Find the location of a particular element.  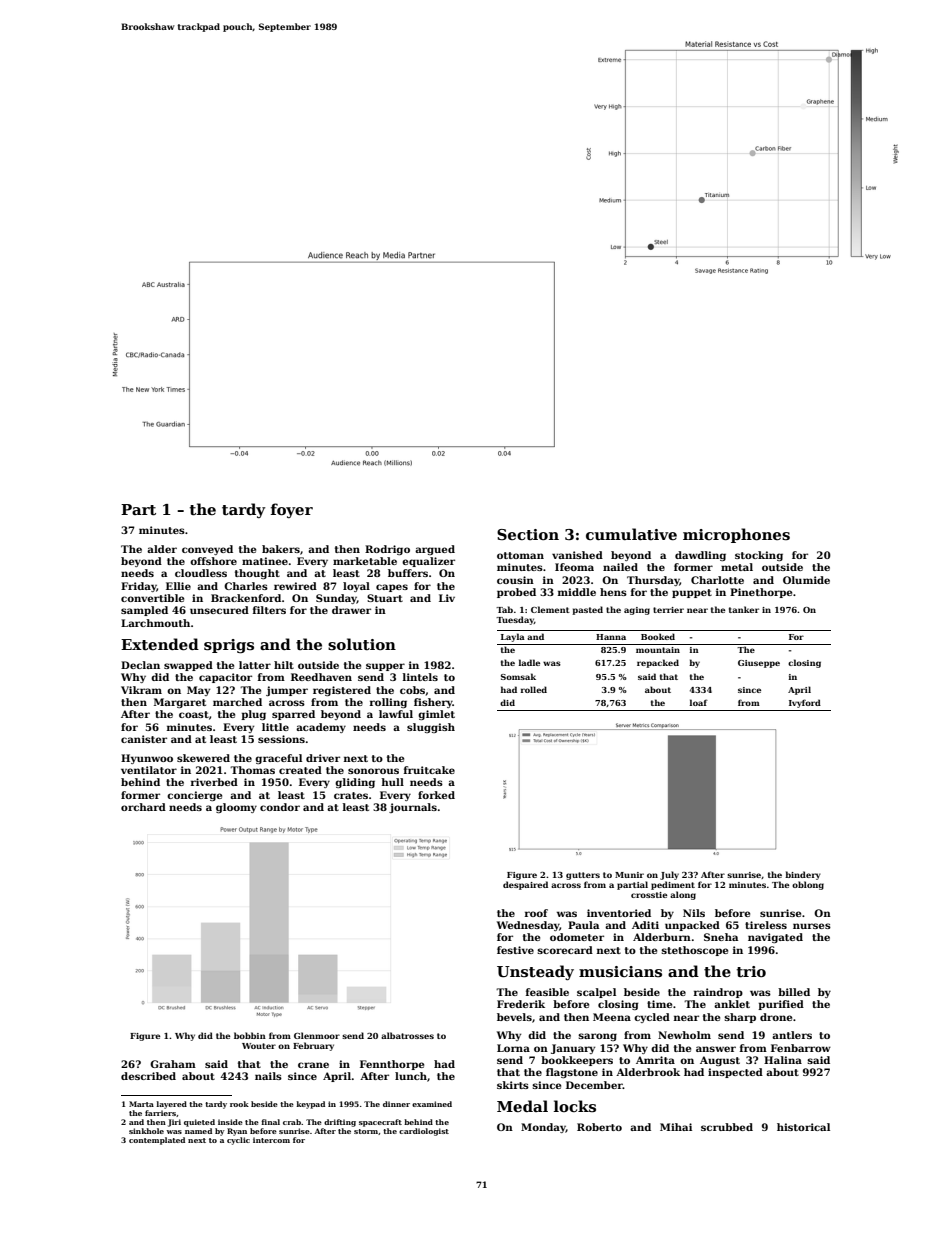

Roberto is located at coordinates (599, 1127).
